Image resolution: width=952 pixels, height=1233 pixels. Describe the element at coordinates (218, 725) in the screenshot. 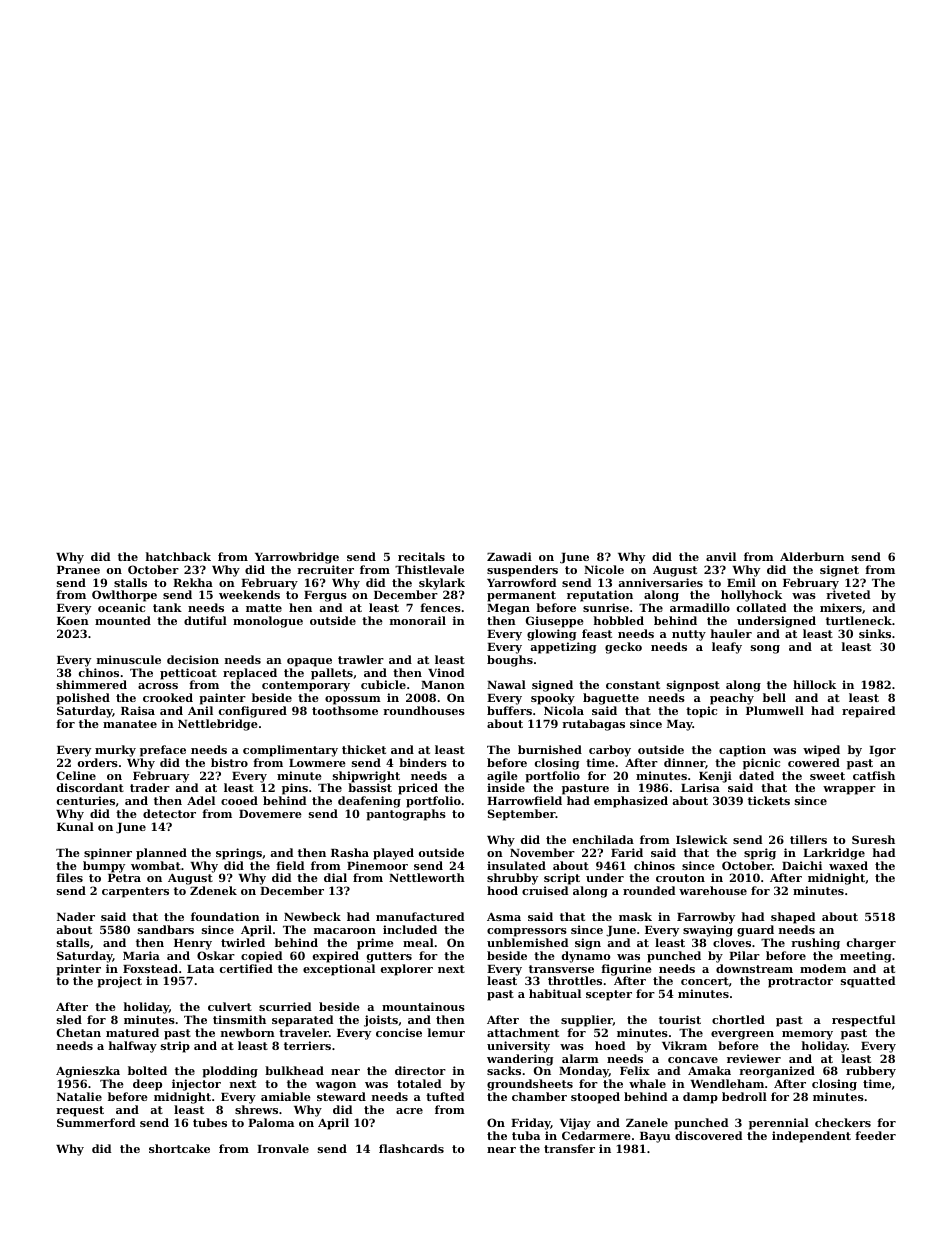

I see `Nettlebridge` at that location.
